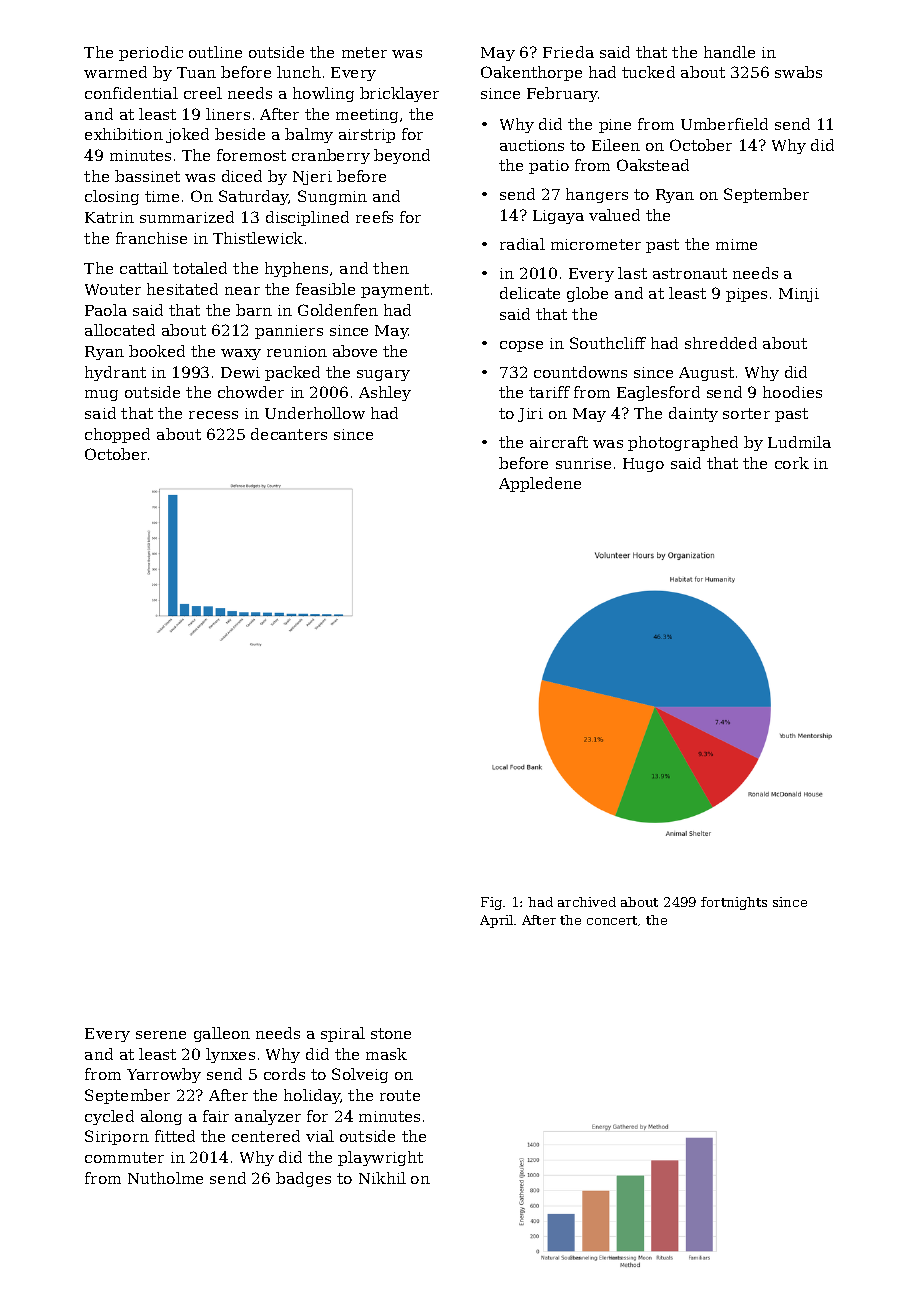 Image resolution: width=924 pixels, height=1308 pixels. Describe the element at coordinates (242, 176) in the screenshot. I see `diced` at that location.
